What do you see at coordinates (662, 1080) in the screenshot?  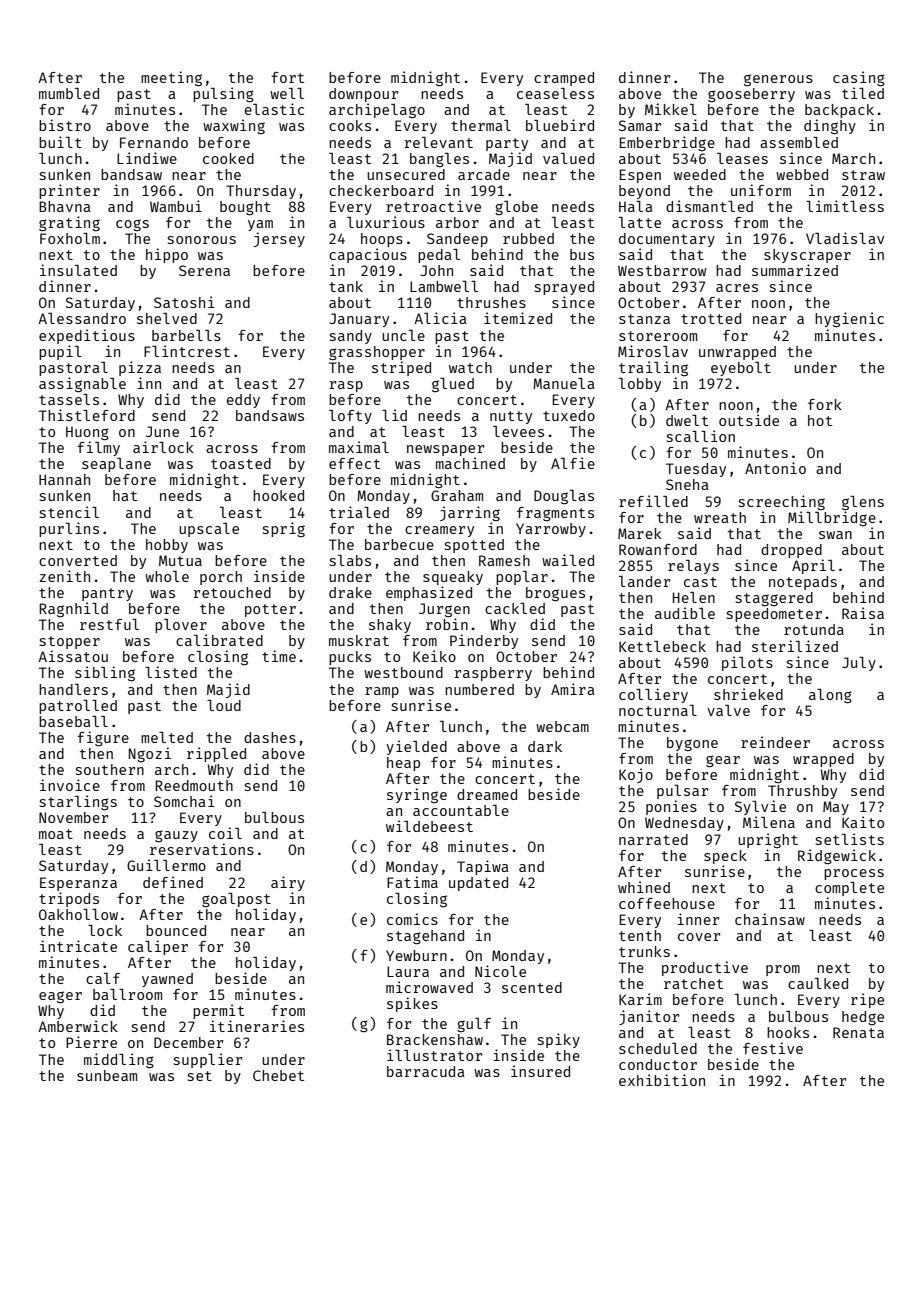 I see `exhibition` at bounding box center [662, 1080].
